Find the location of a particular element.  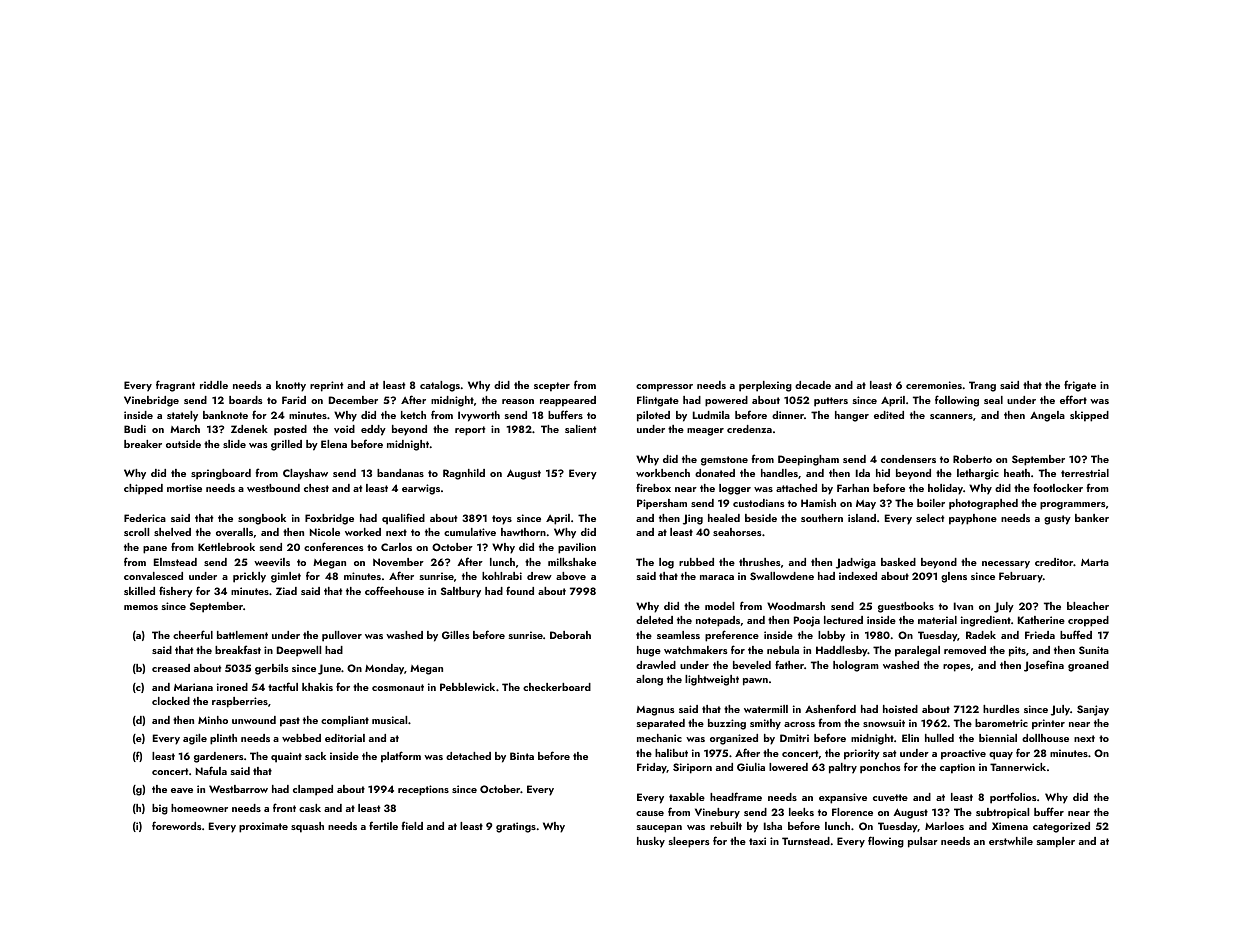

ceremonies is located at coordinates (934, 385).
